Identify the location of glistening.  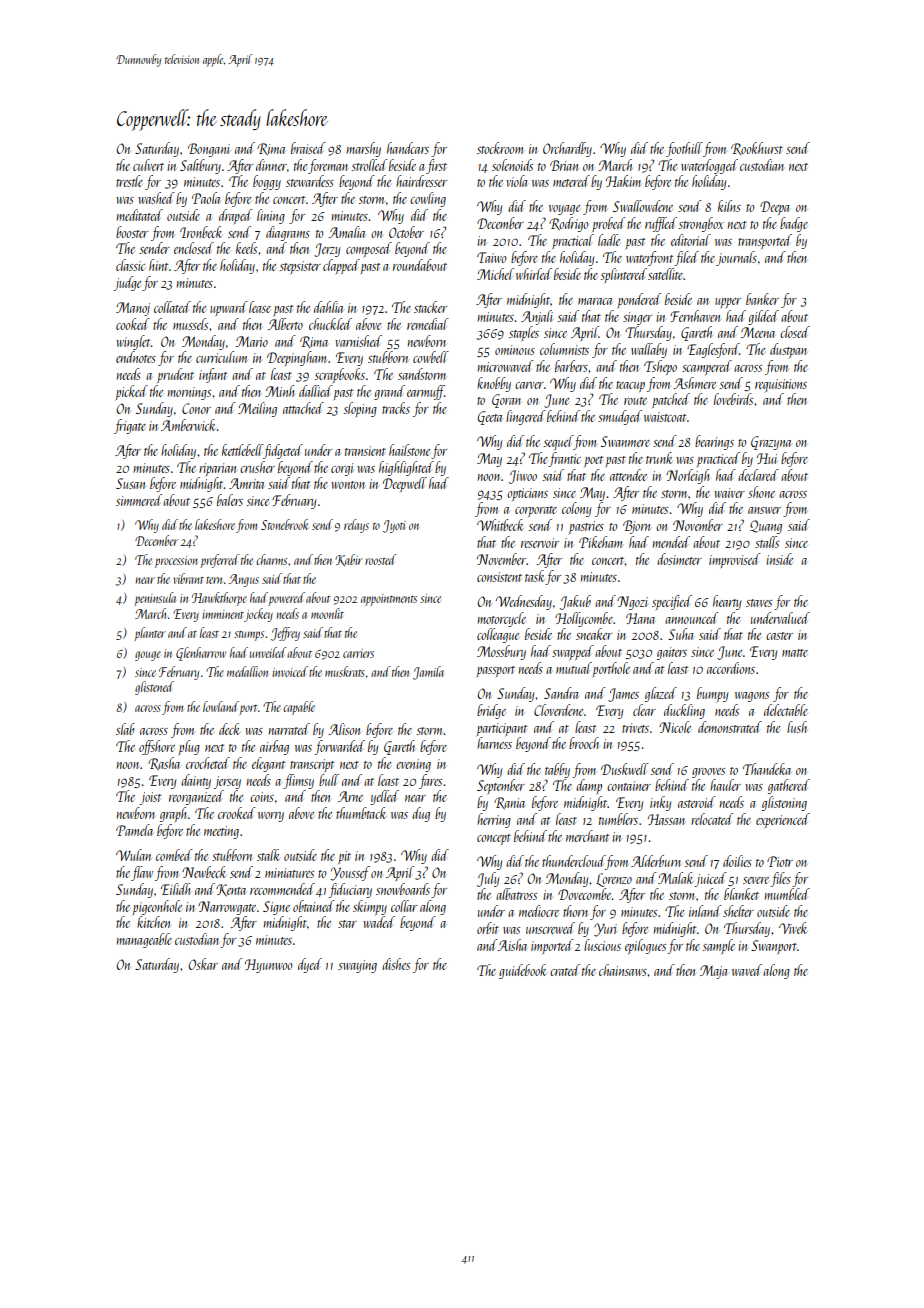
(784, 803).
